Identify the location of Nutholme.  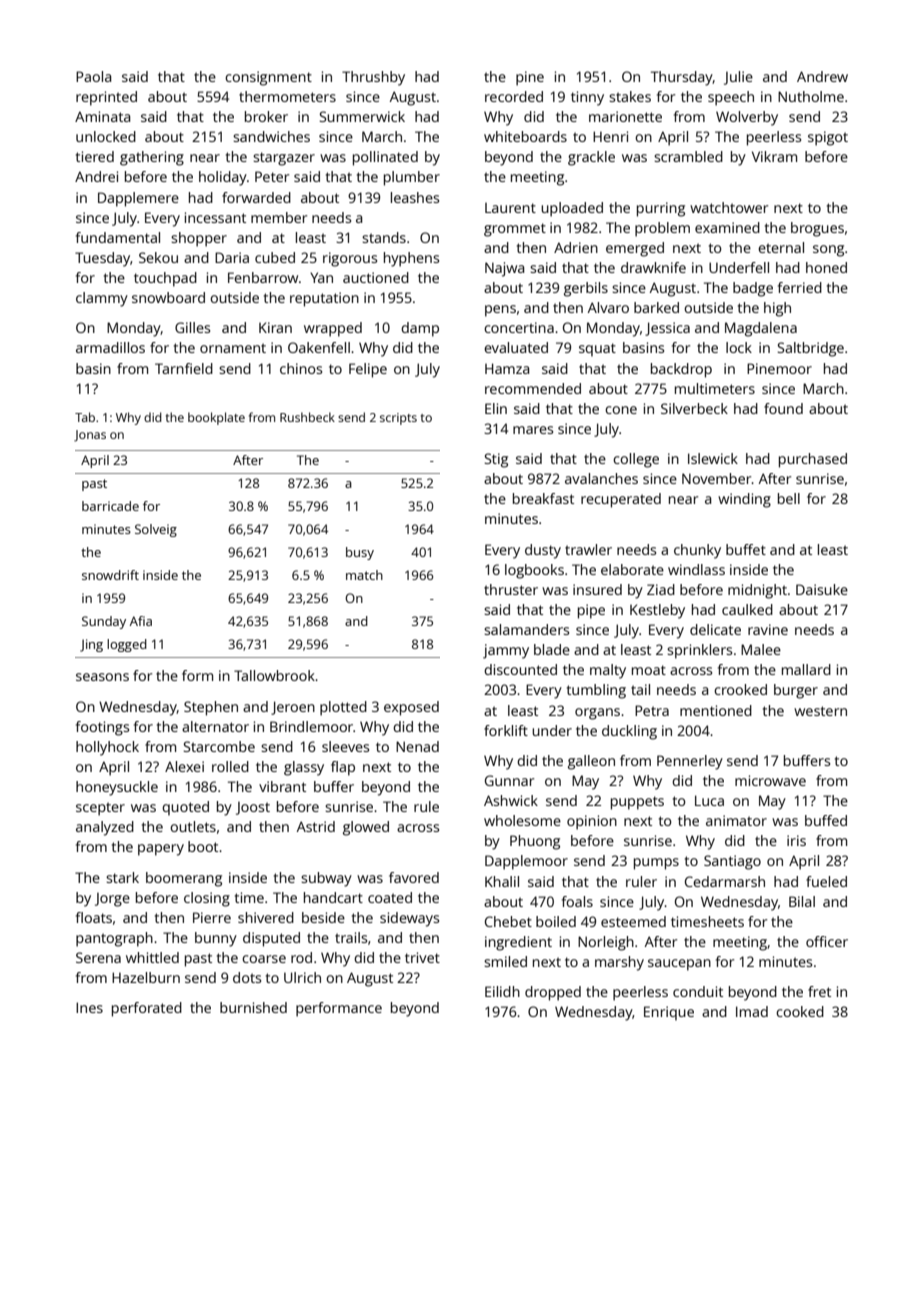
(811, 96).
